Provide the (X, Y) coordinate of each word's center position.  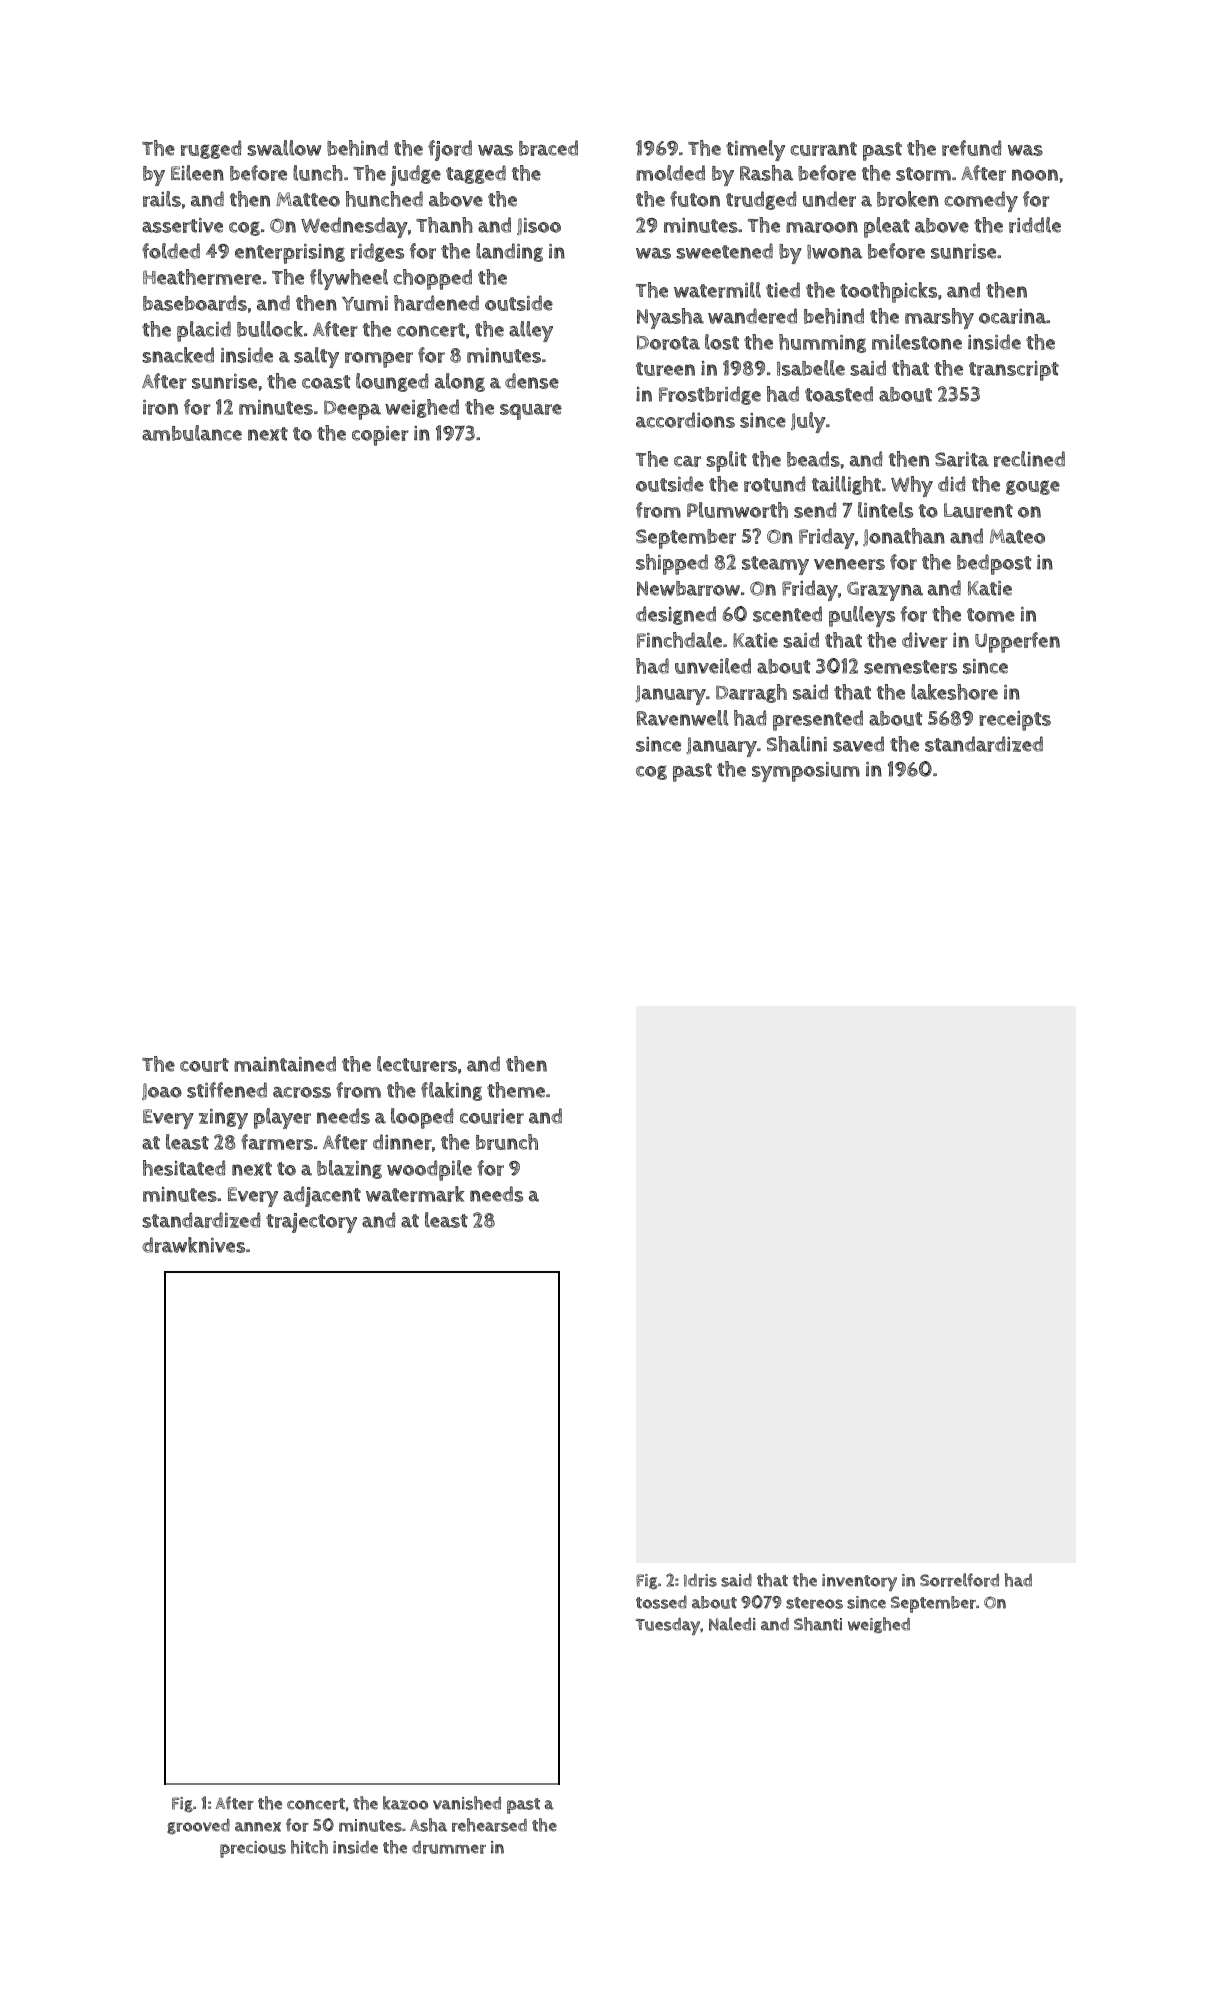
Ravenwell (682, 718)
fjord (450, 150)
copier (380, 436)
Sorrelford (959, 1580)
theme (516, 1090)
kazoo (405, 1803)
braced (548, 148)
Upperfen (1017, 642)
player (282, 1118)
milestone (917, 342)
